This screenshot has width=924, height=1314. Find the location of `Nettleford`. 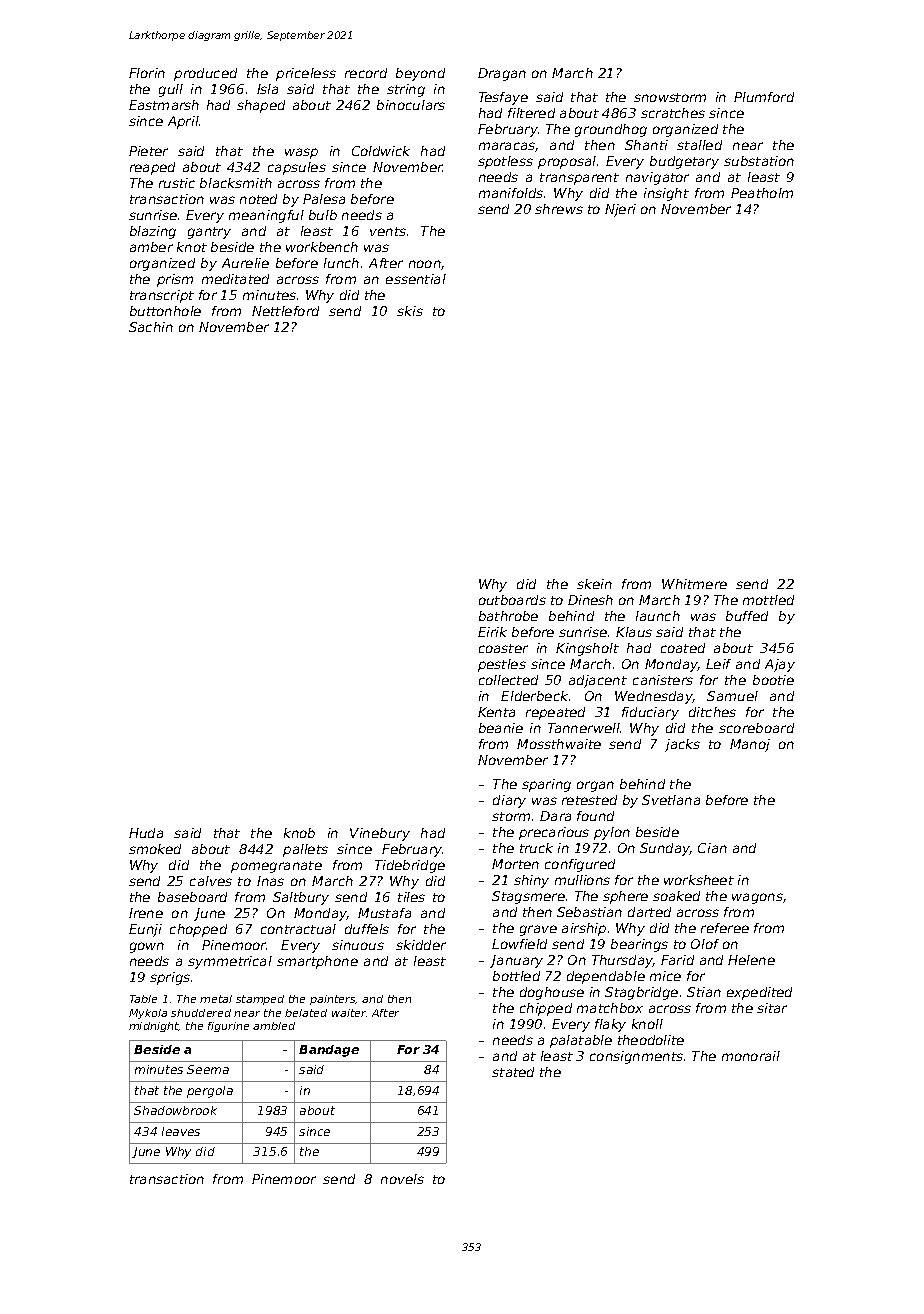

Nettleford is located at coordinates (285, 311).
